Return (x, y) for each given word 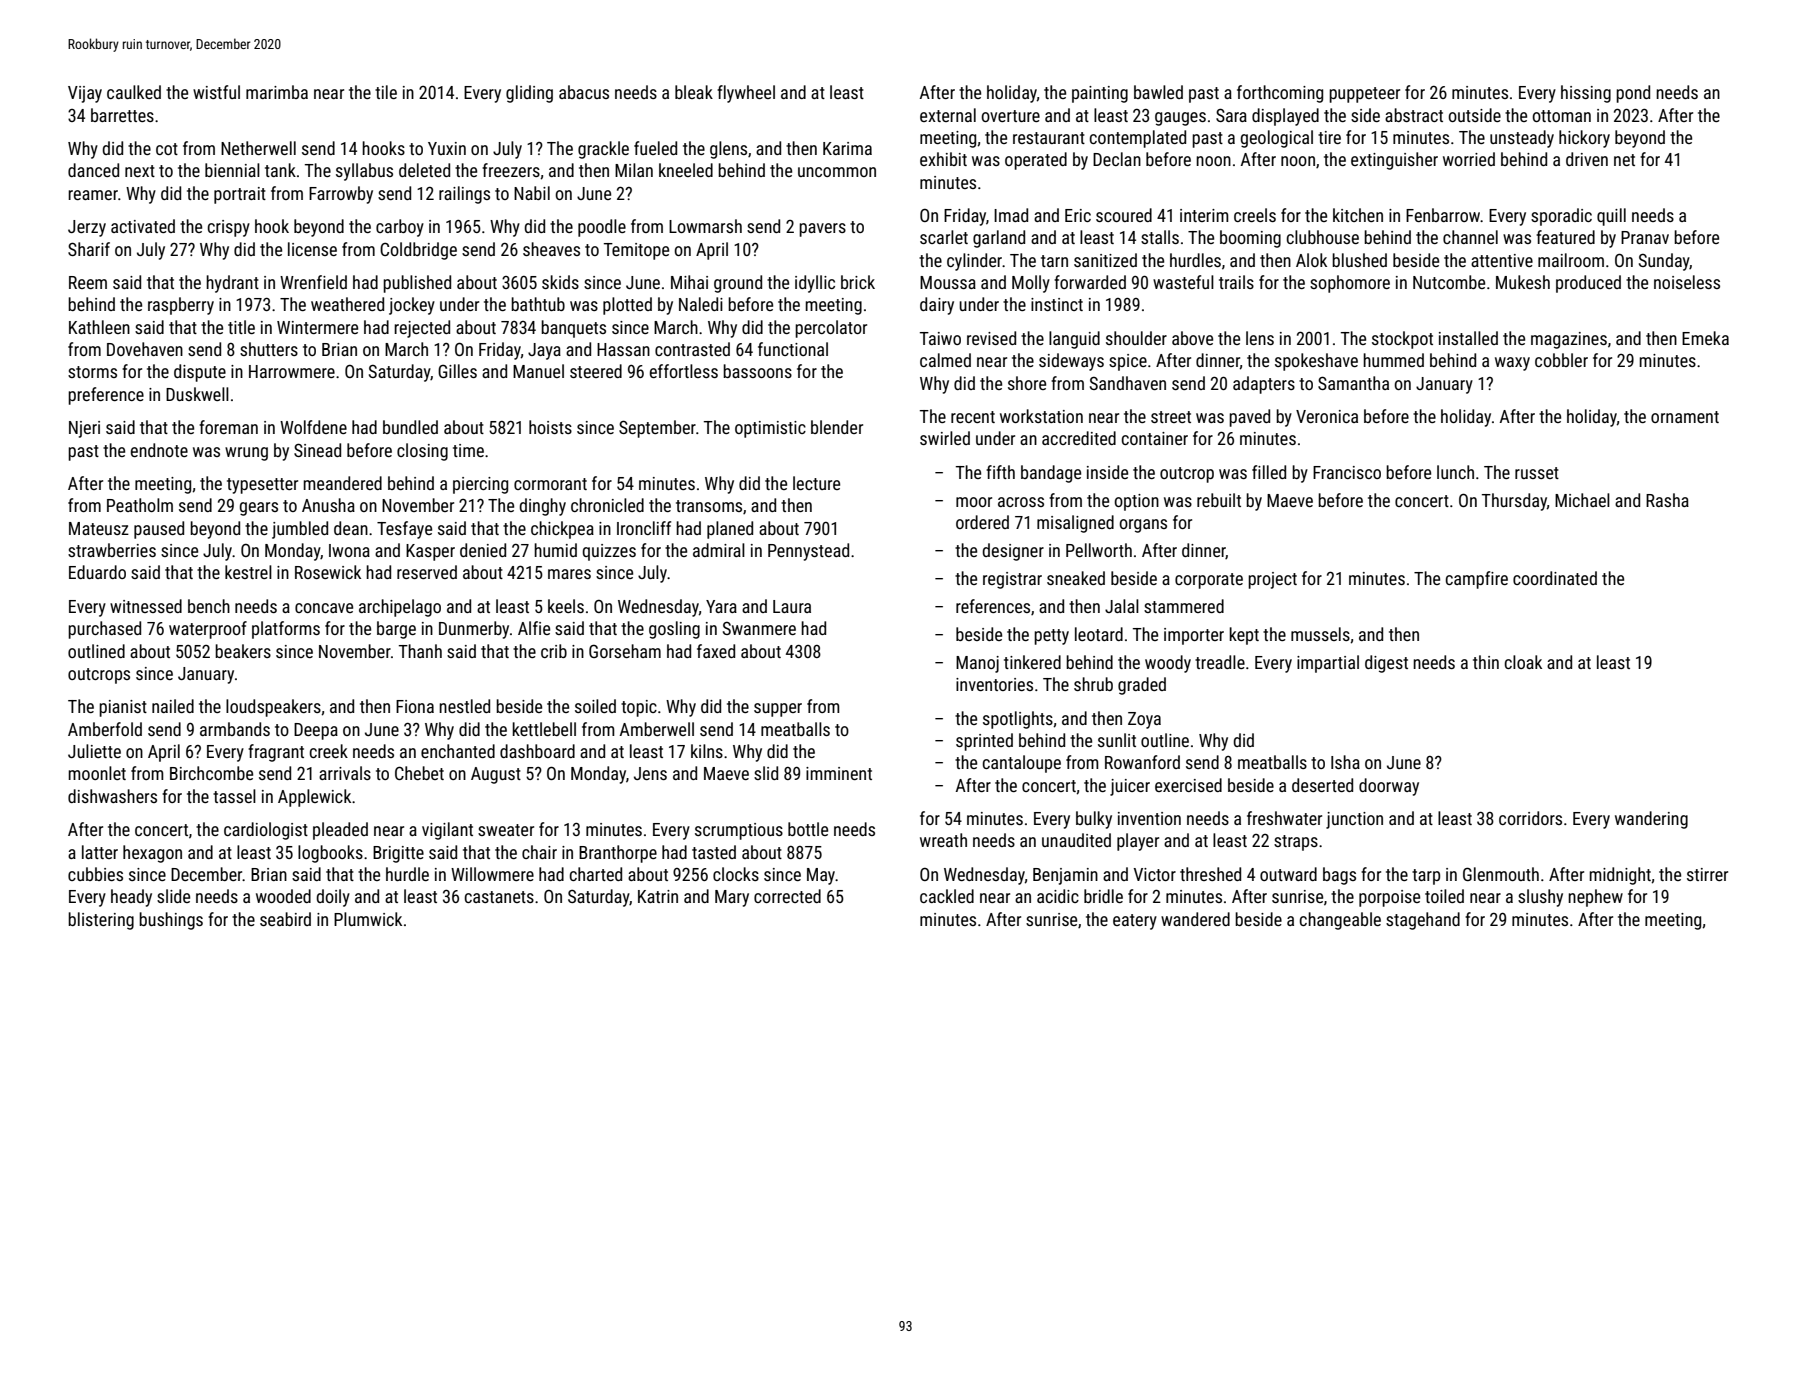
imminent (839, 773)
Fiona (415, 706)
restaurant (1049, 138)
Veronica (1327, 416)
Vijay (85, 94)
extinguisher (1394, 161)
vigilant (447, 831)
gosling (674, 630)
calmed (945, 360)
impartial (1328, 664)
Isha (1345, 762)
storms (92, 372)
